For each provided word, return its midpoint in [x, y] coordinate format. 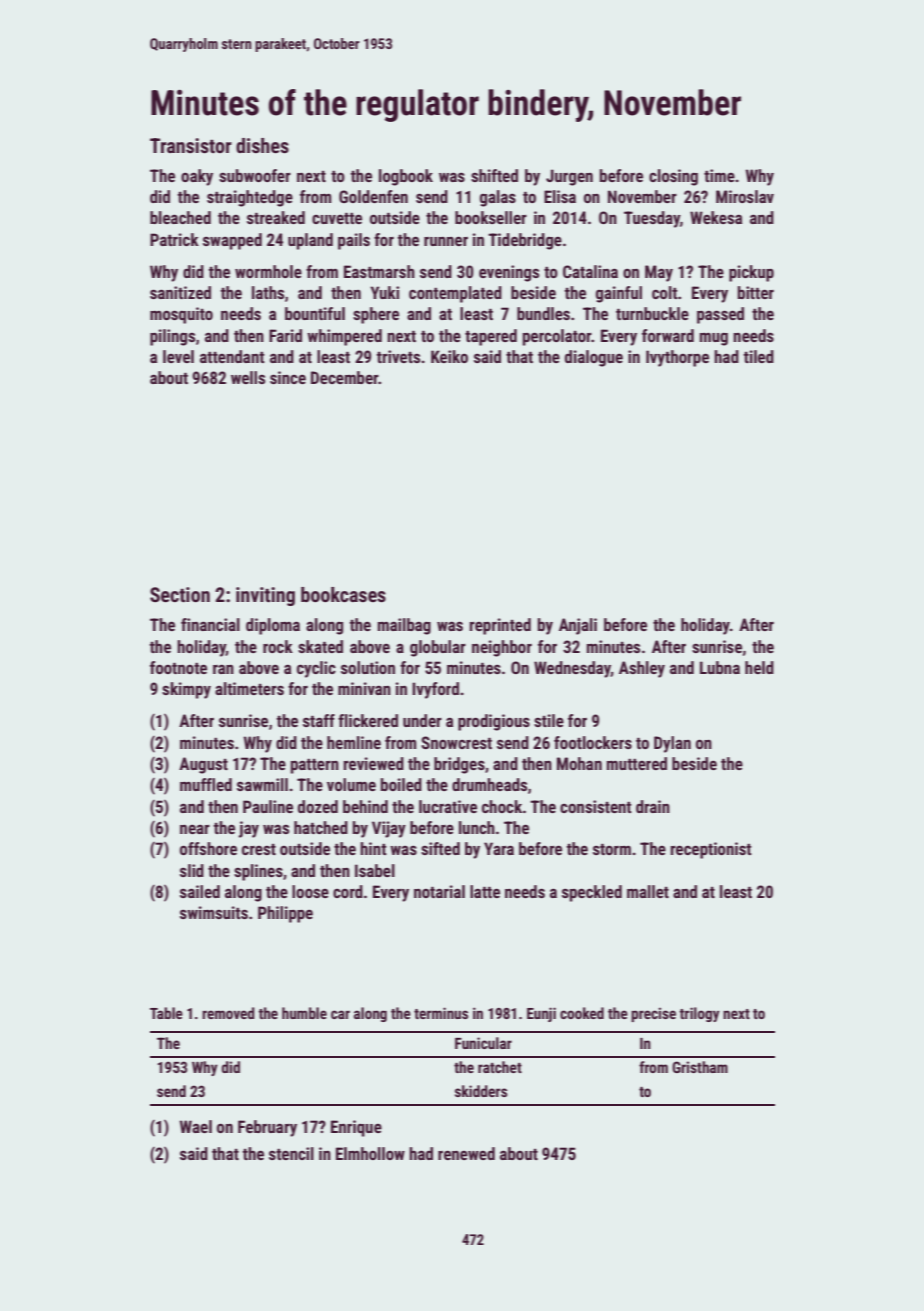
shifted [494, 175]
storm [612, 849]
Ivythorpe [677, 358]
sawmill [262, 784]
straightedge [250, 198]
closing [673, 177]
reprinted [500, 626]
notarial [439, 891]
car [340, 1014]
